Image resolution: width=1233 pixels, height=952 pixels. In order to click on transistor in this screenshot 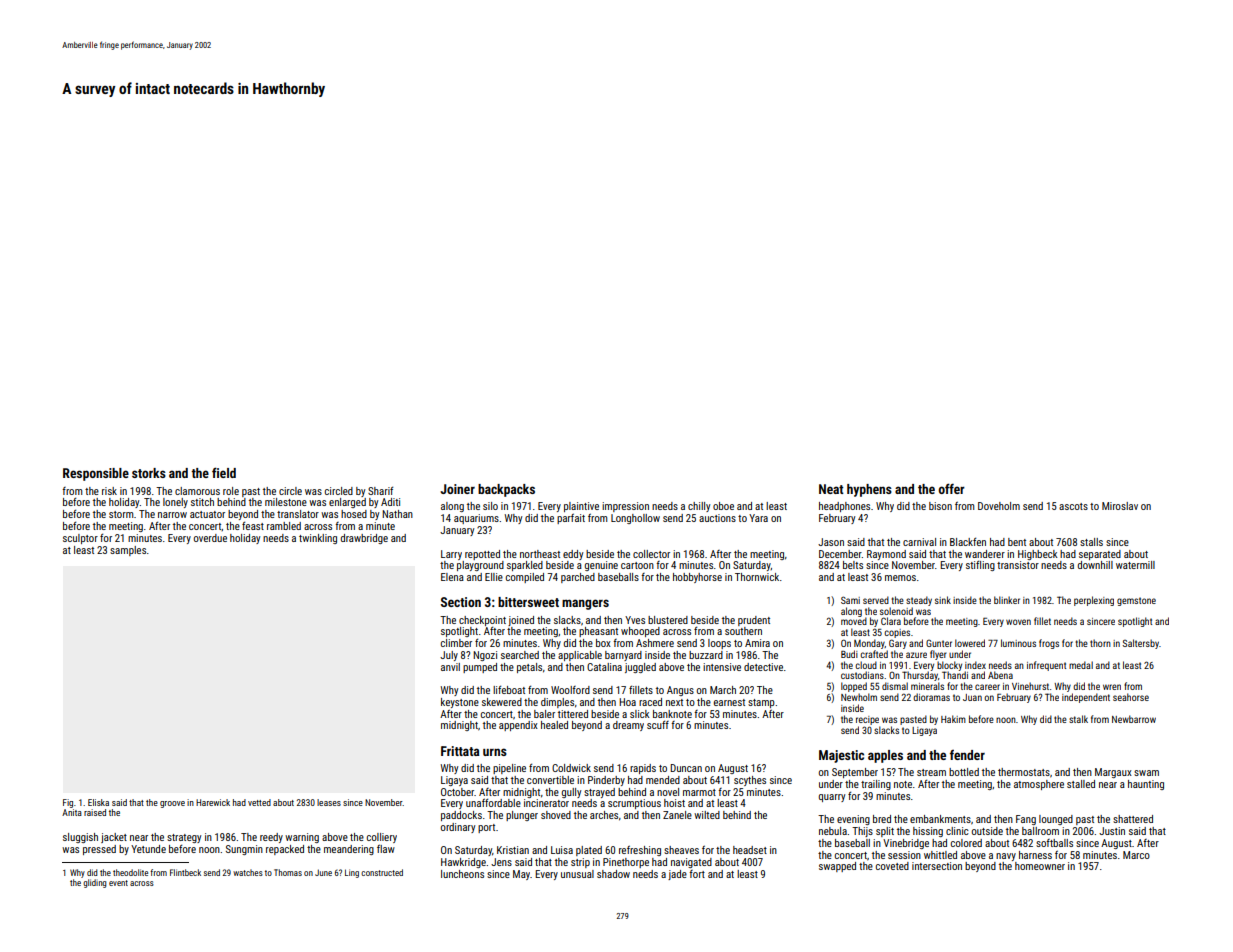, I will do `click(1018, 565)`.
